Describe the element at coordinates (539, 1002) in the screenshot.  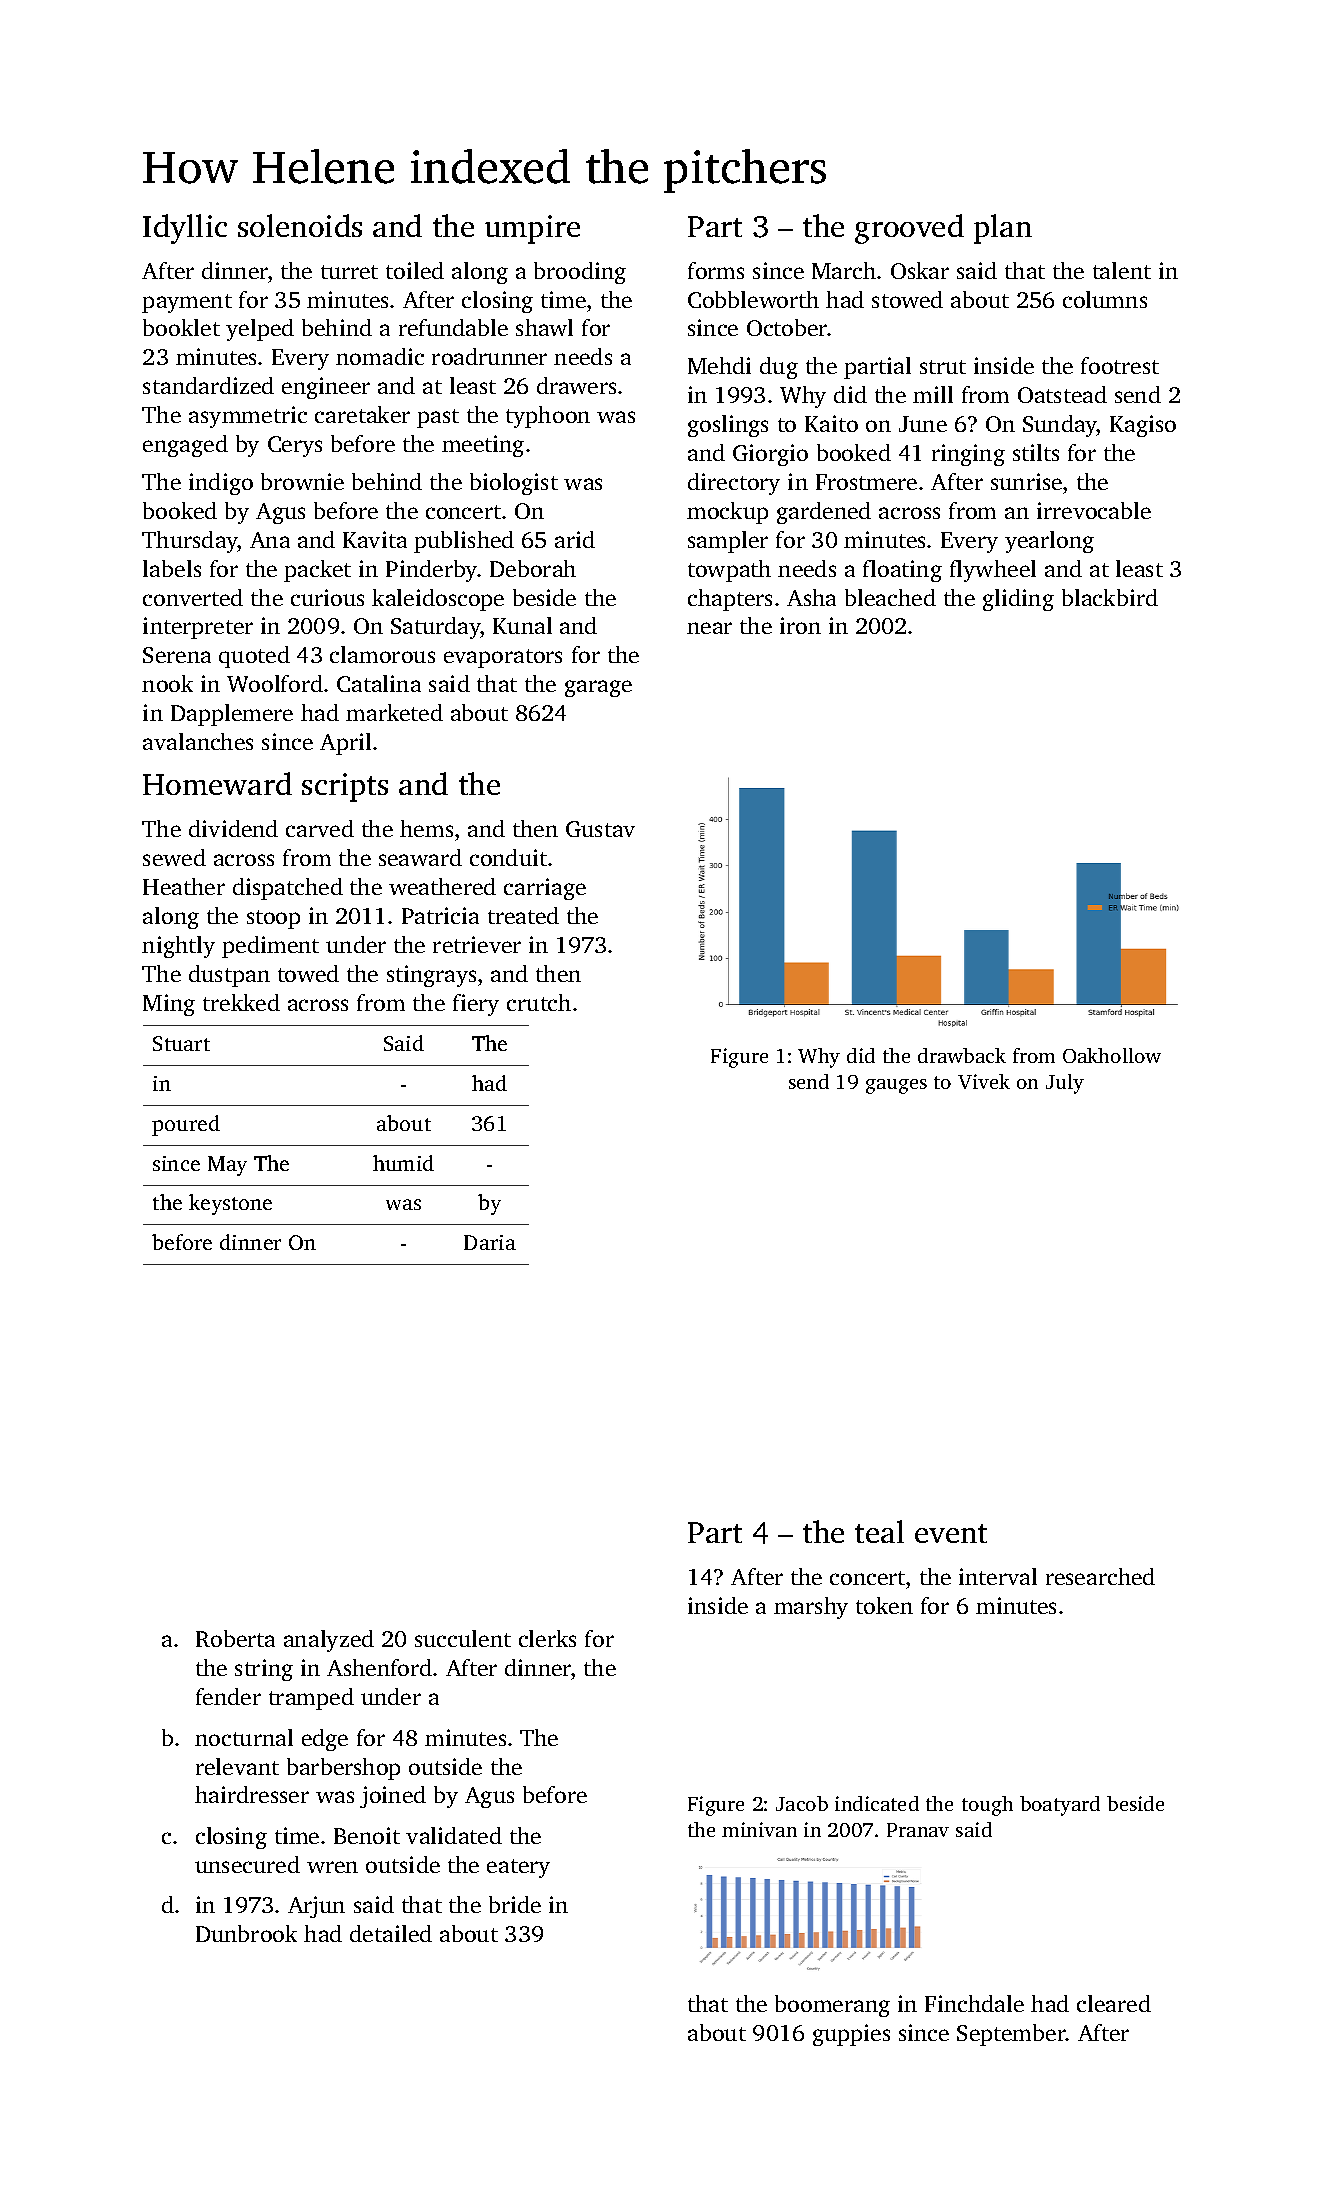
I see `crutch` at that location.
